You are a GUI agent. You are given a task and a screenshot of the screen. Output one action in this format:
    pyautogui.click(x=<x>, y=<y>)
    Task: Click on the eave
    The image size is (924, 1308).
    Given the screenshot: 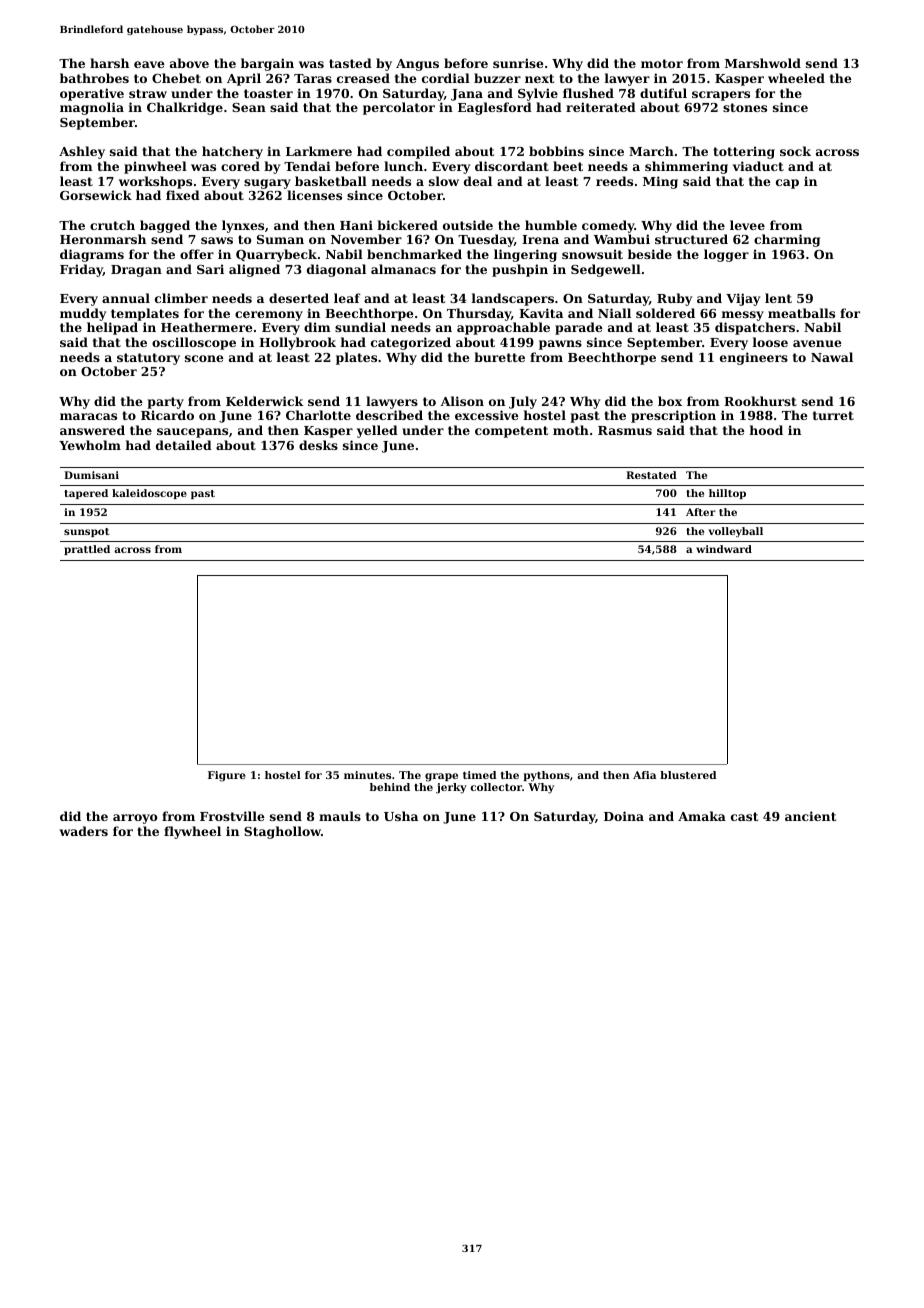 What is the action you would take?
    pyautogui.click(x=149, y=64)
